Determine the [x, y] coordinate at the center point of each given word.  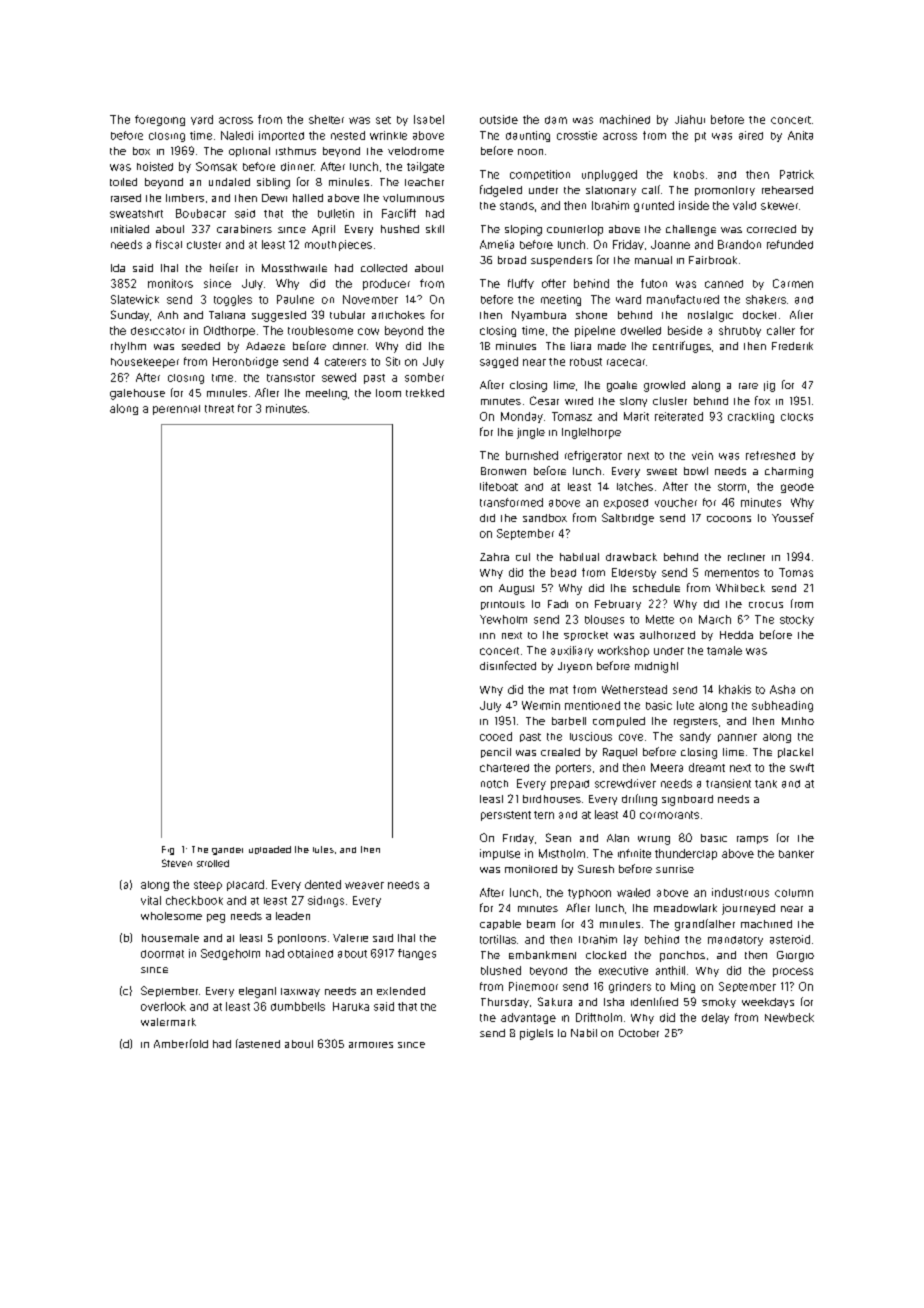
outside [499, 119]
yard [202, 120]
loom [388, 393]
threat [219, 409]
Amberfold [181, 1043]
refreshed [770, 455]
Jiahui [690, 119]
